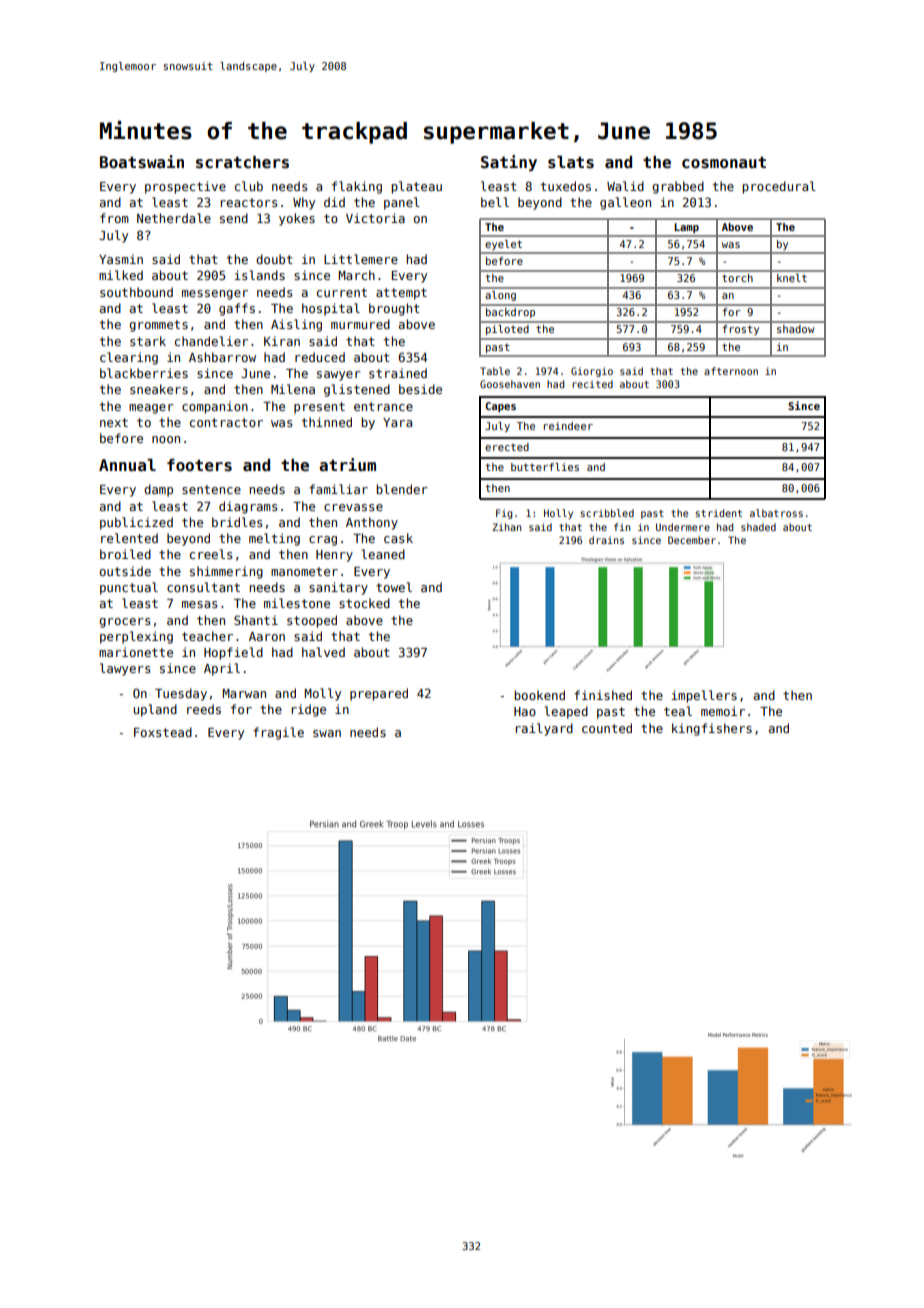 Image resolution: width=924 pixels, height=1308 pixels. Describe the element at coordinates (724, 163) in the page. I see `cosmonaut` at that location.
